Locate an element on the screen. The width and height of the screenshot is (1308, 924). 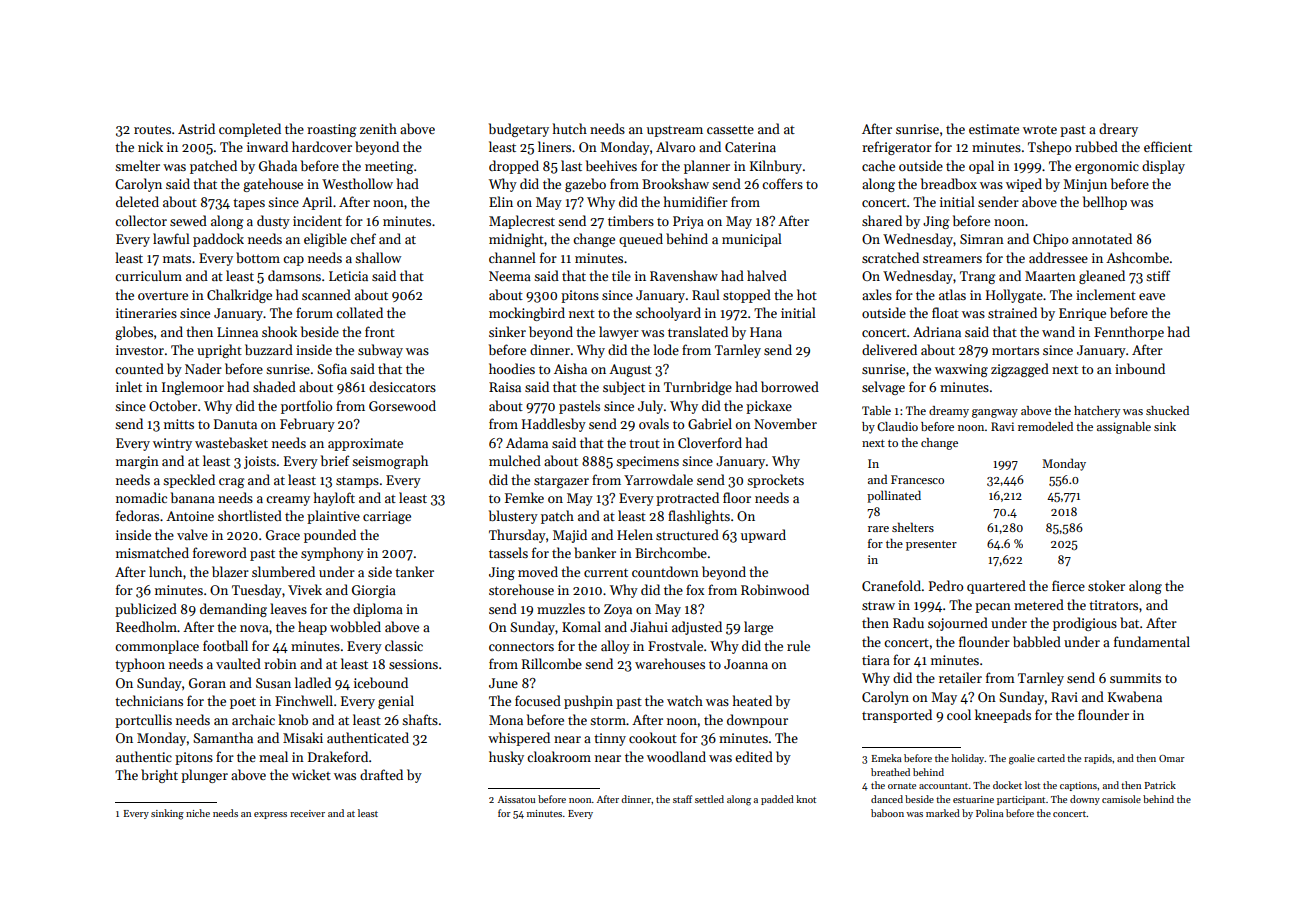
wastebasket is located at coordinates (231, 442).
